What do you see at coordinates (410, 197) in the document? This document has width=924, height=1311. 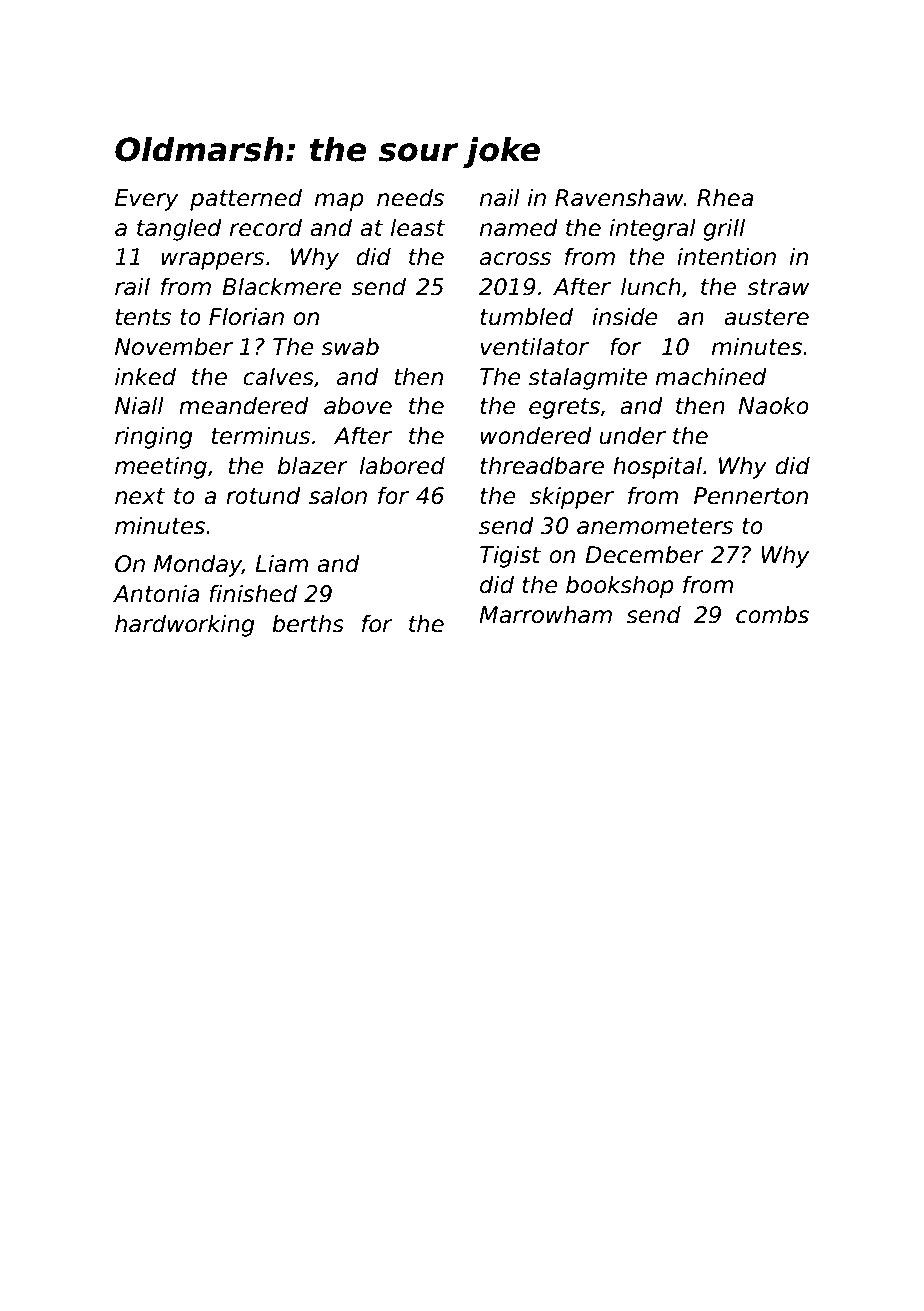 I see `needs` at bounding box center [410, 197].
